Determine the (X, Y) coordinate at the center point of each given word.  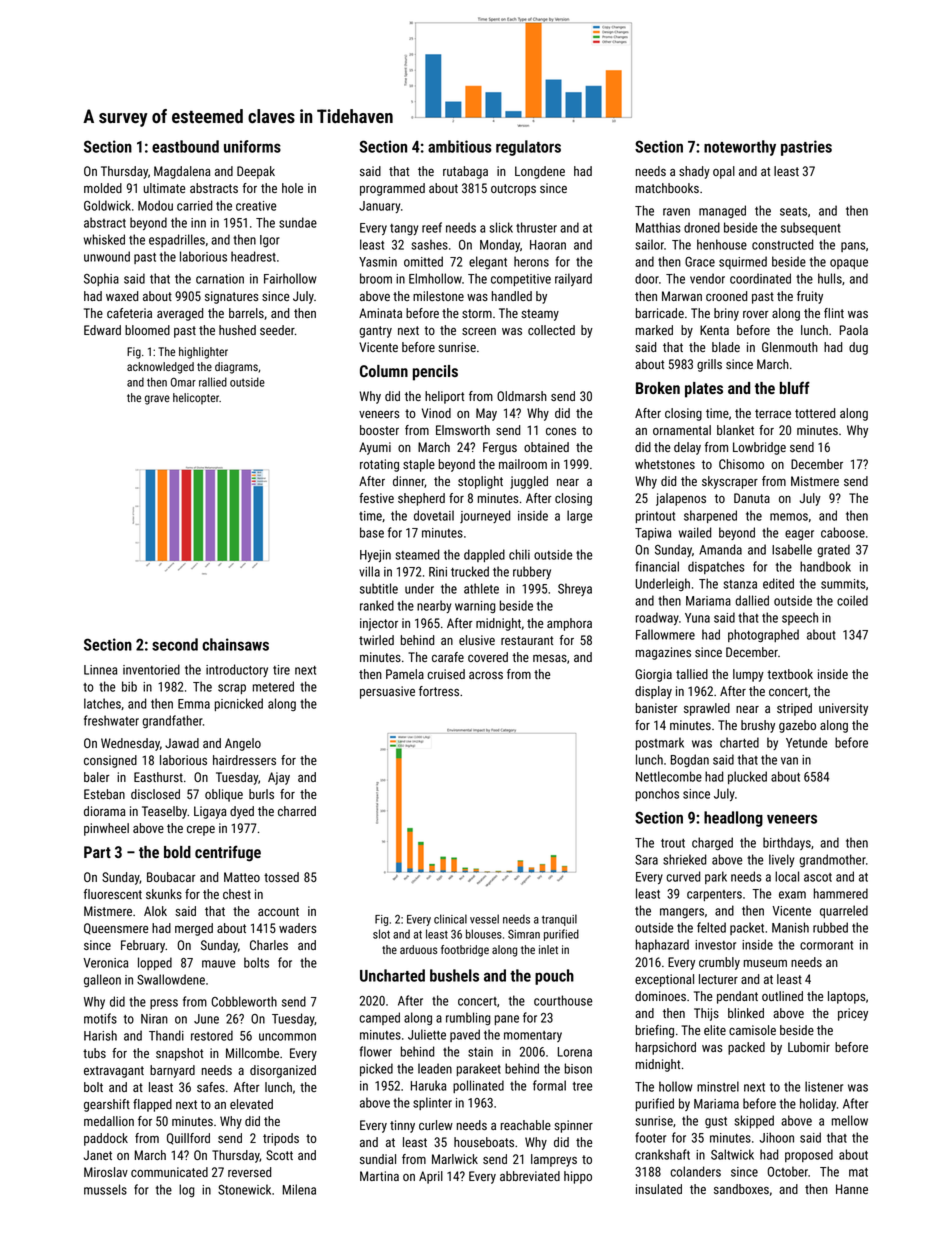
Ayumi (375, 448)
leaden (435, 1068)
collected (551, 330)
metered (273, 686)
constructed (783, 244)
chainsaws (235, 644)
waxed (122, 296)
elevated (251, 1104)
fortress (439, 691)
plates (704, 390)
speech (800, 618)
